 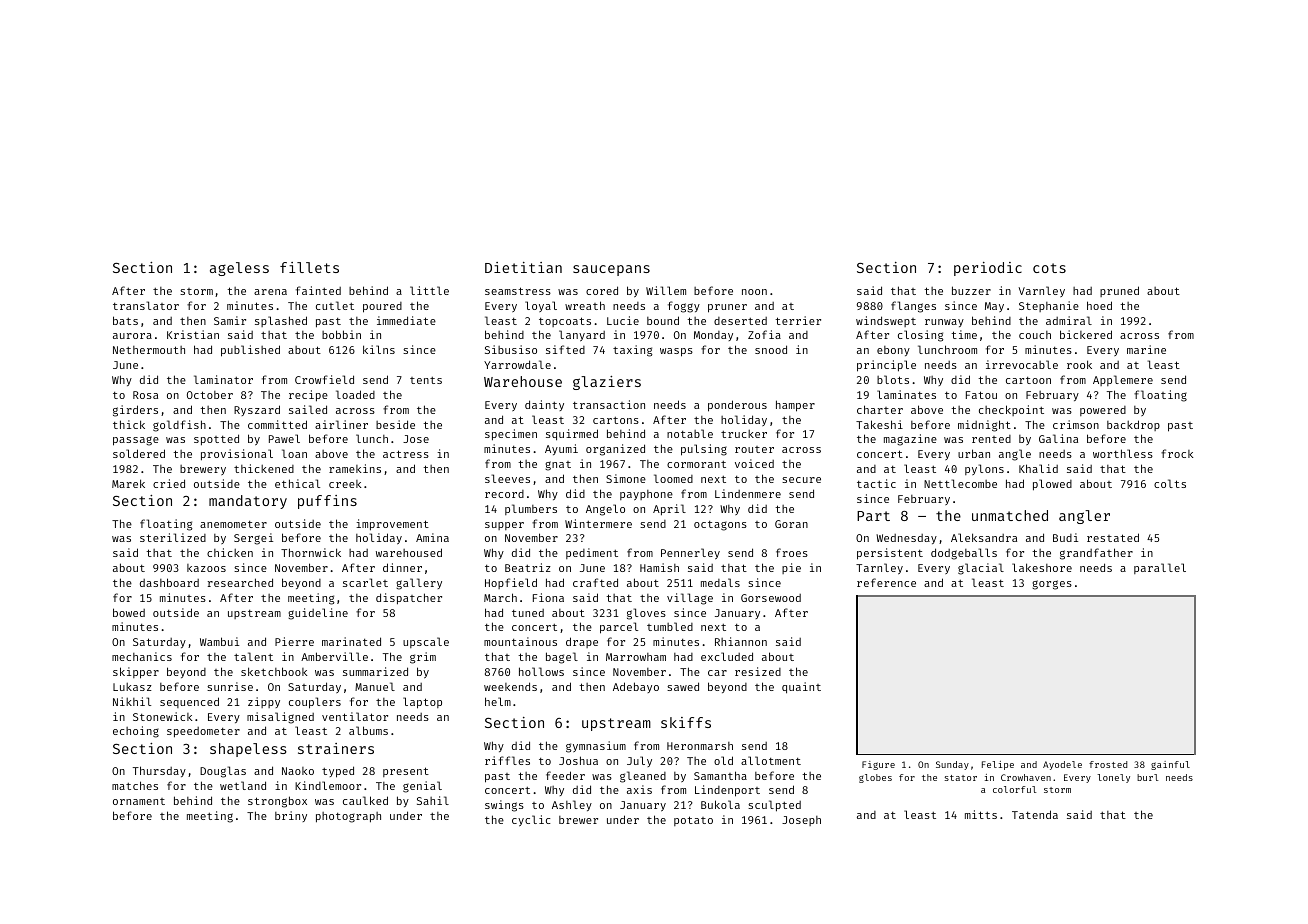 What do you see at coordinates (517, 364) in the page?
I see `Yarrowdale` at bounding box center [517, 364].
